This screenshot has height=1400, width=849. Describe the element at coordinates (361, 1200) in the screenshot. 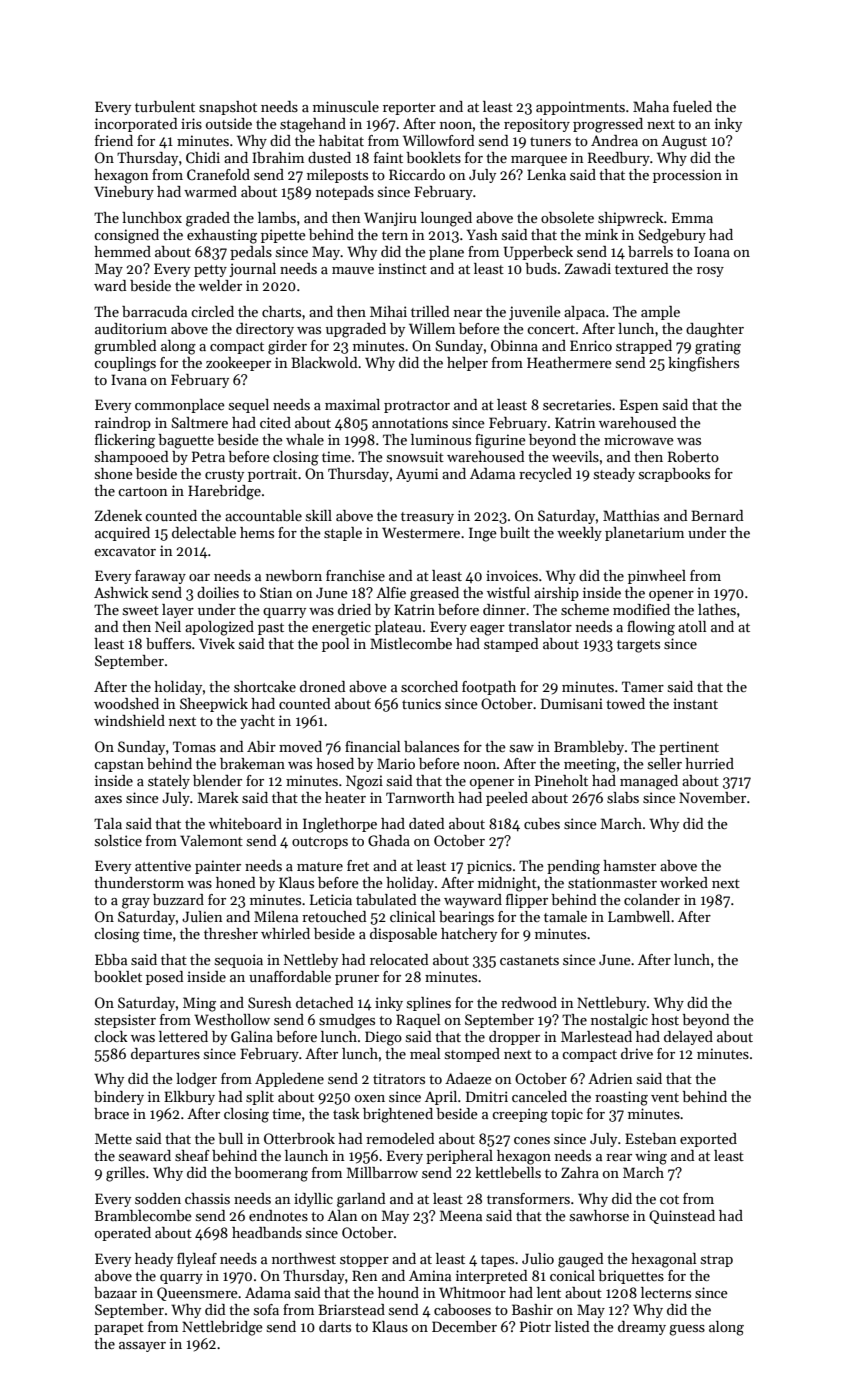

I see `garland` at that location.
